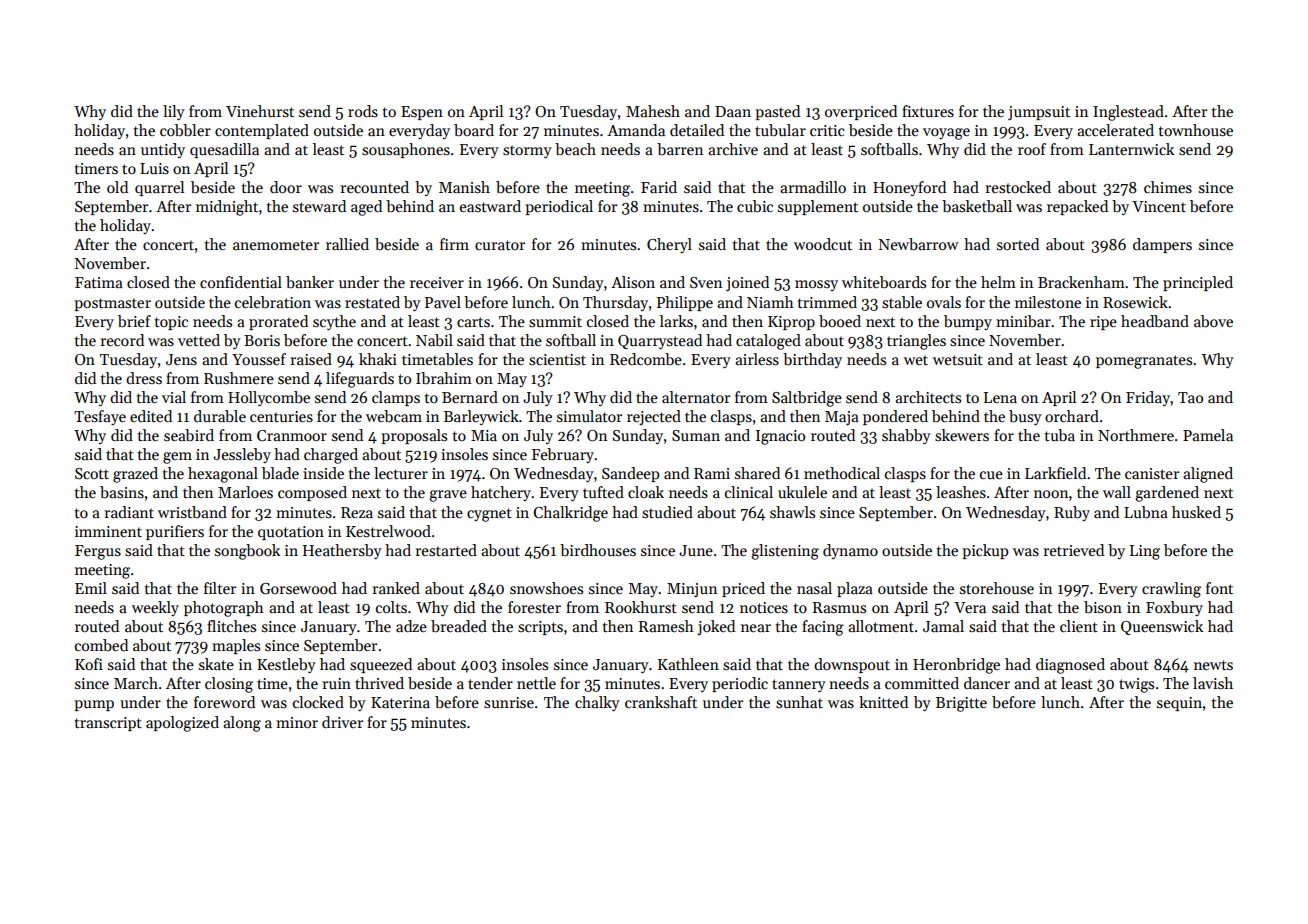  What do you see at coordinates (1162, 245) in the document?
I see `dampers` at bounding box center [1162, 245].
